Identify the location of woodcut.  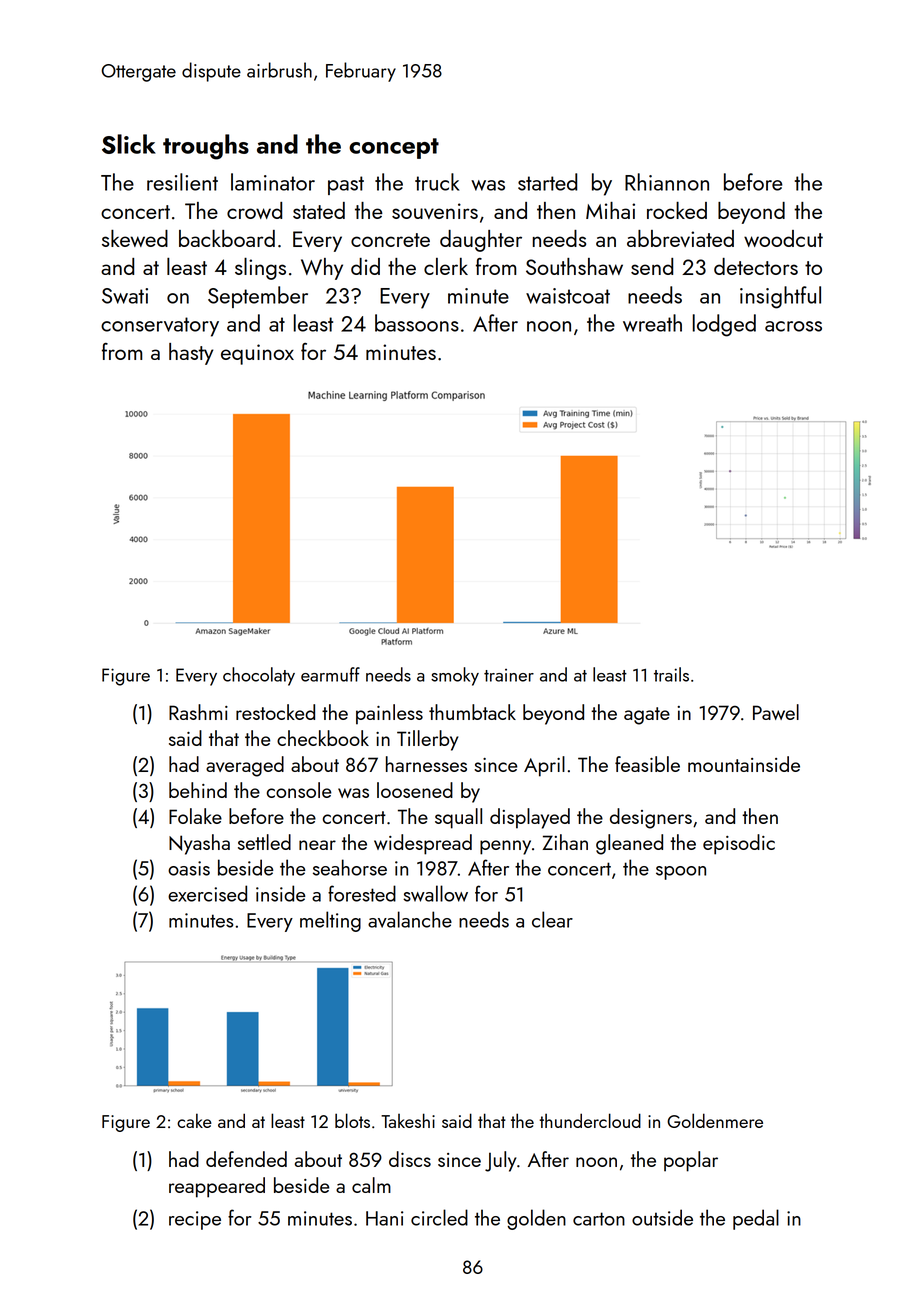
(783, 238).
